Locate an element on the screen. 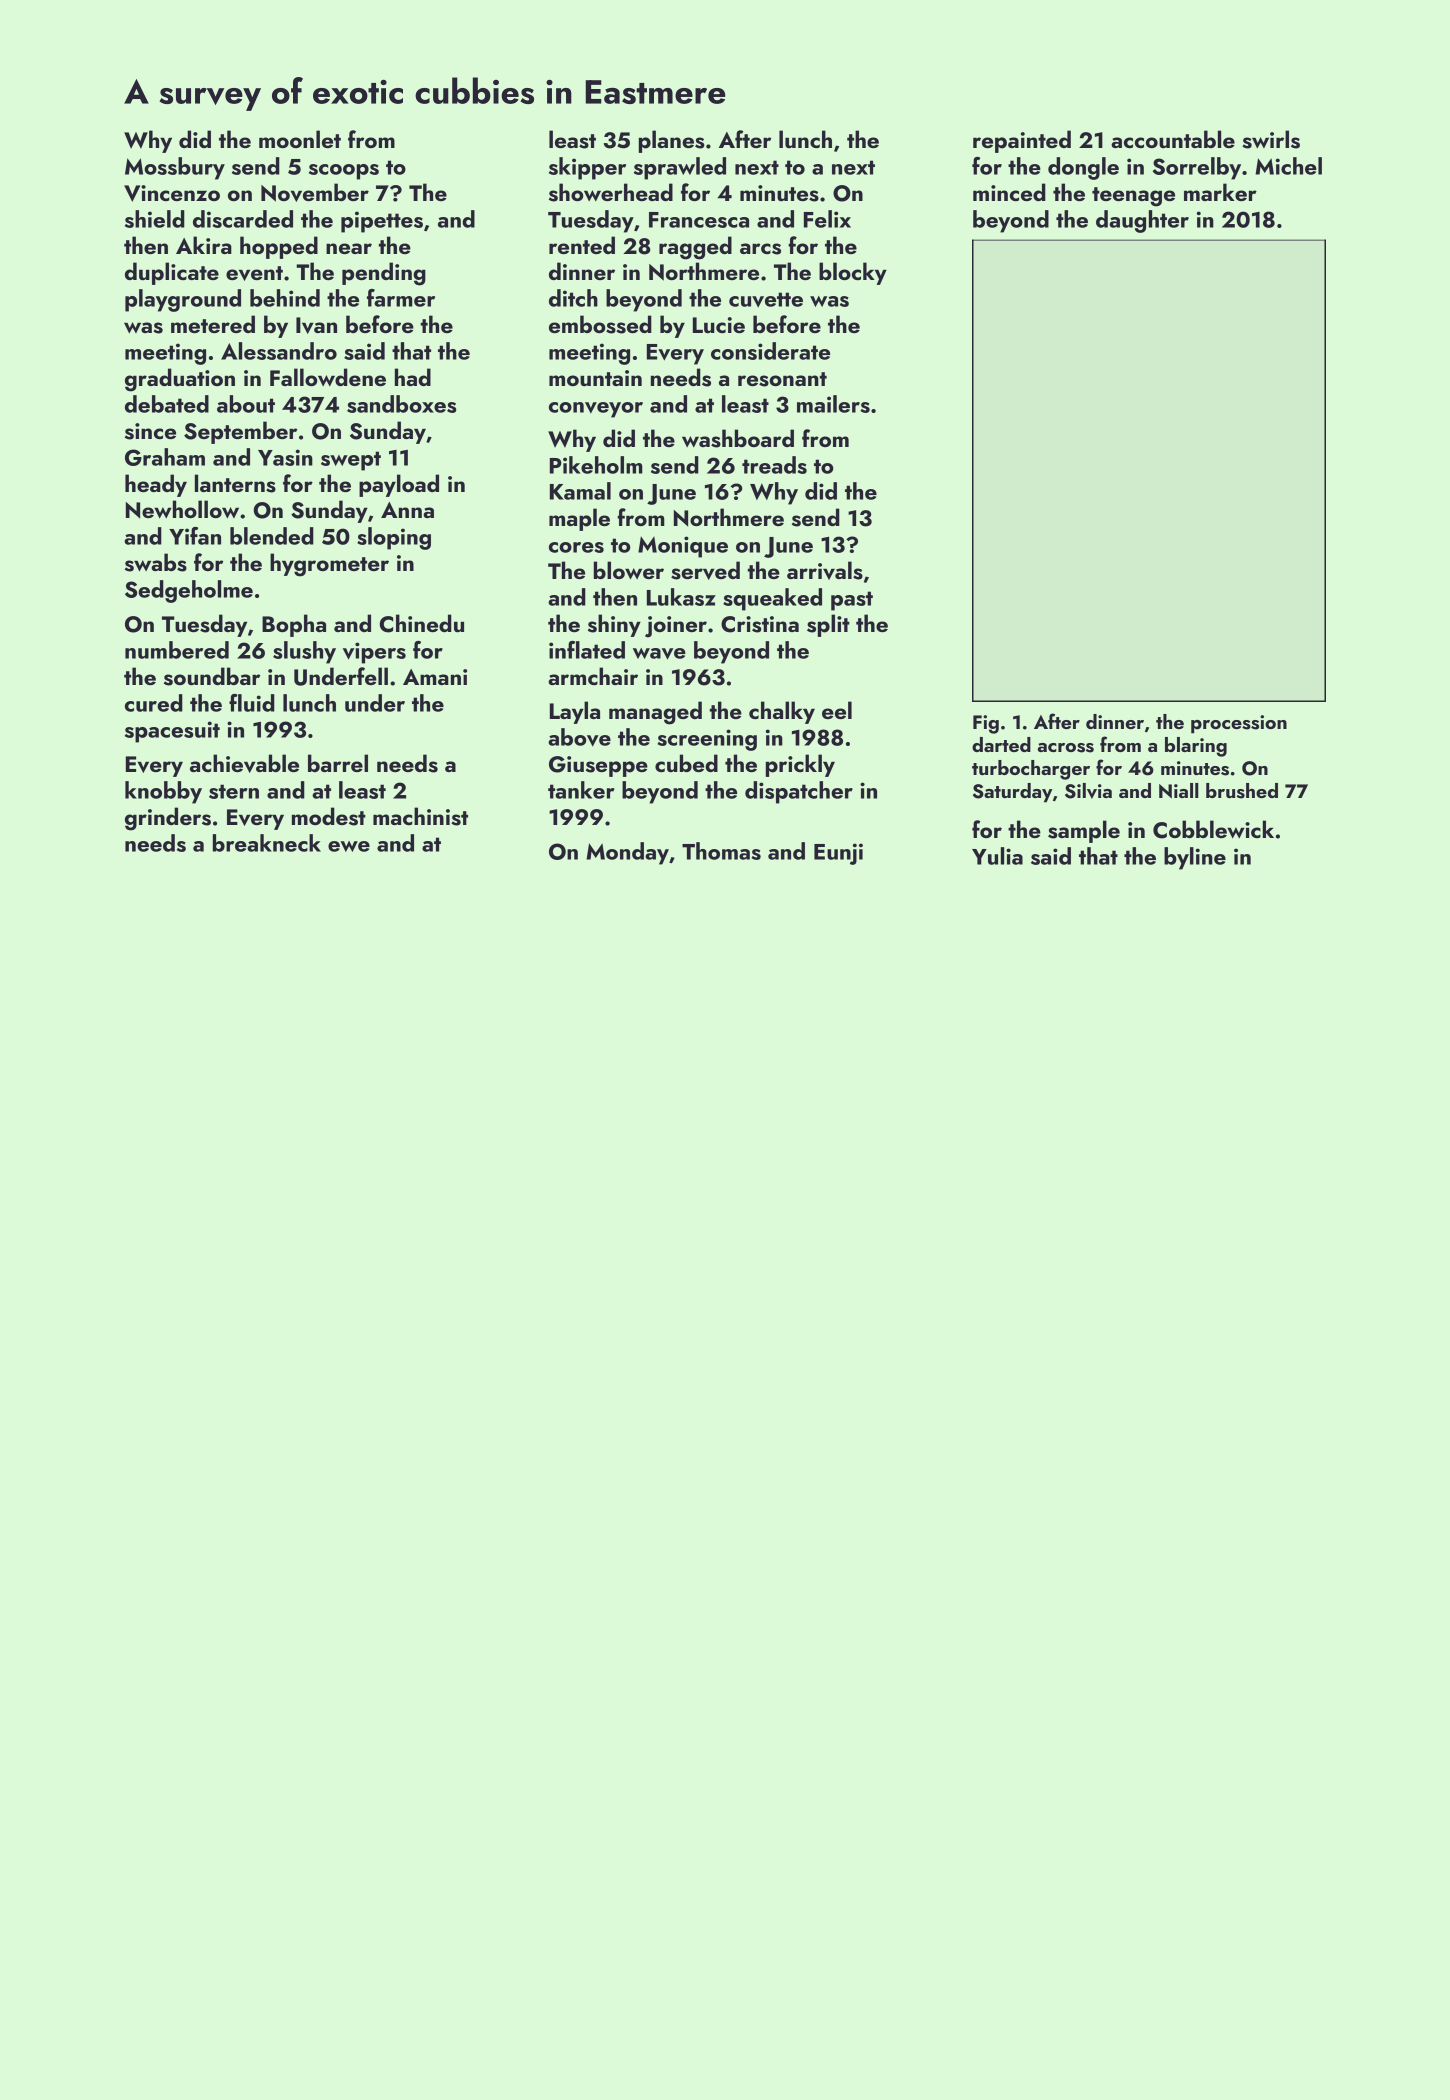 The height and width of the screenshot is (2100, 1450). procession is located at coordinates (1239, 724).
